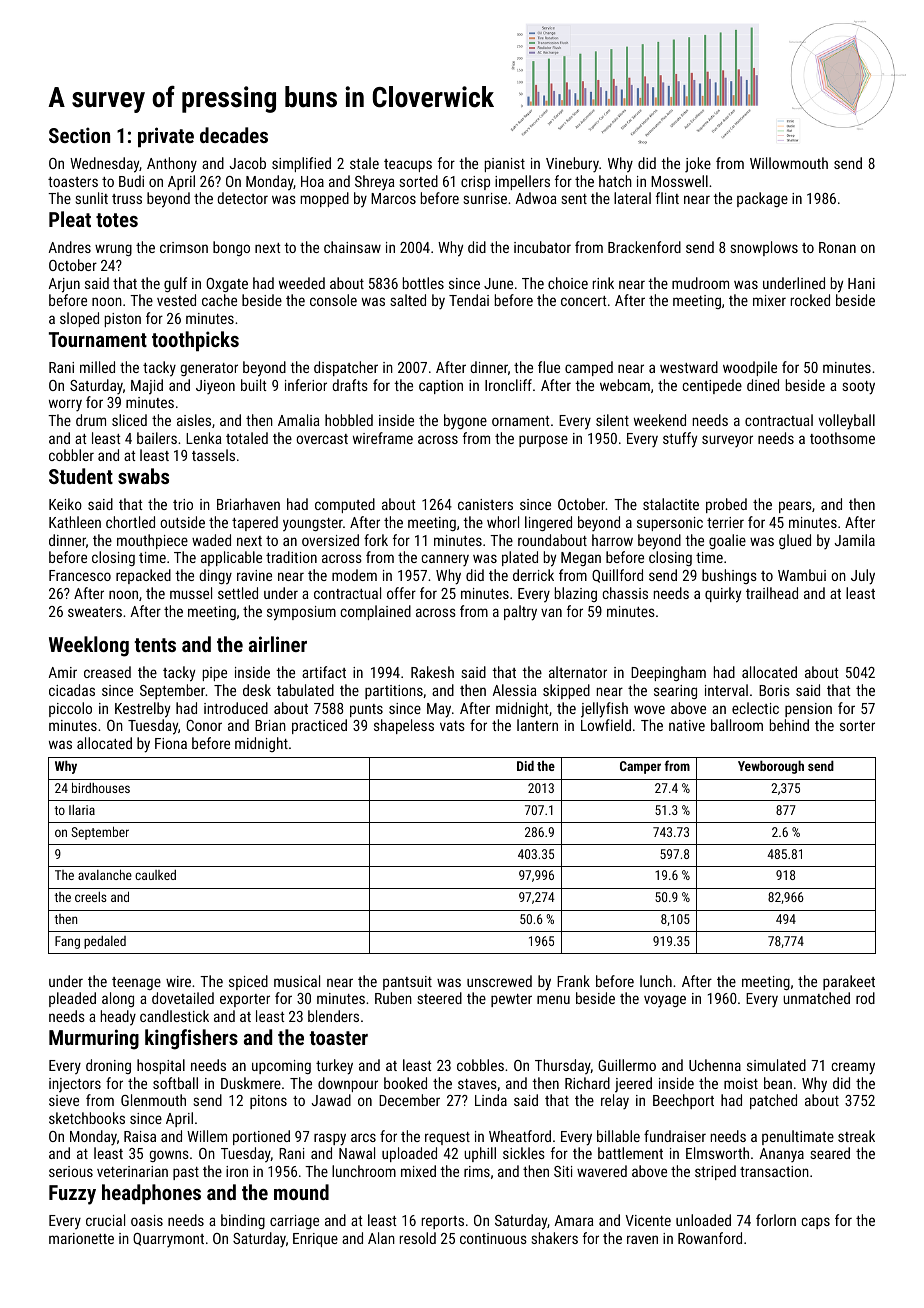  Describe the element at coordinates (408, 300) in the document. I see `salted` at that location.
